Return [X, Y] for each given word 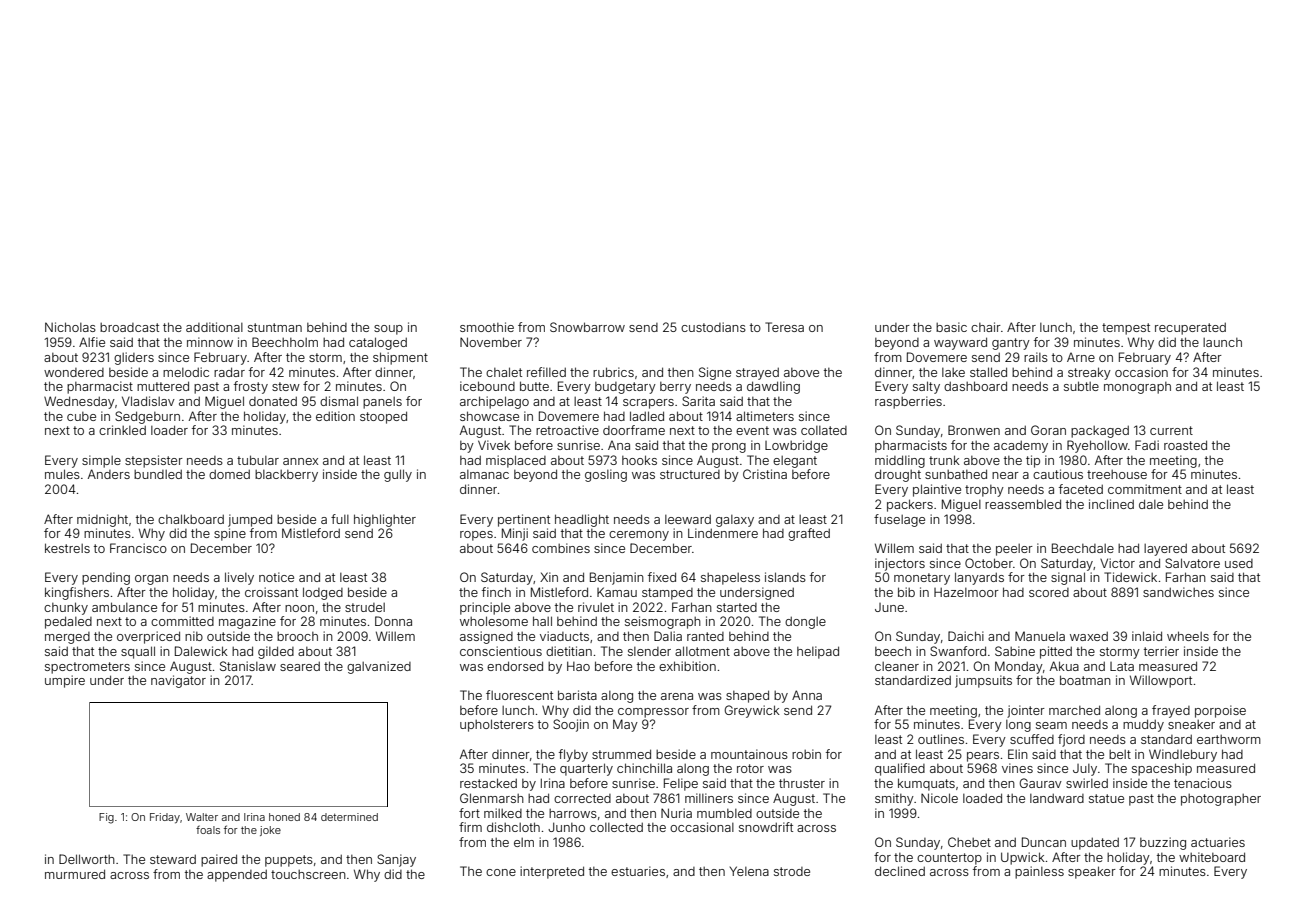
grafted [809, 534]
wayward [960, 343]
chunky [66, 608]
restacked [488, 783]
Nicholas [70, 327]
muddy [1143, 725]
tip [1033, 461]
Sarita [698, 401]
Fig [106, 818]
